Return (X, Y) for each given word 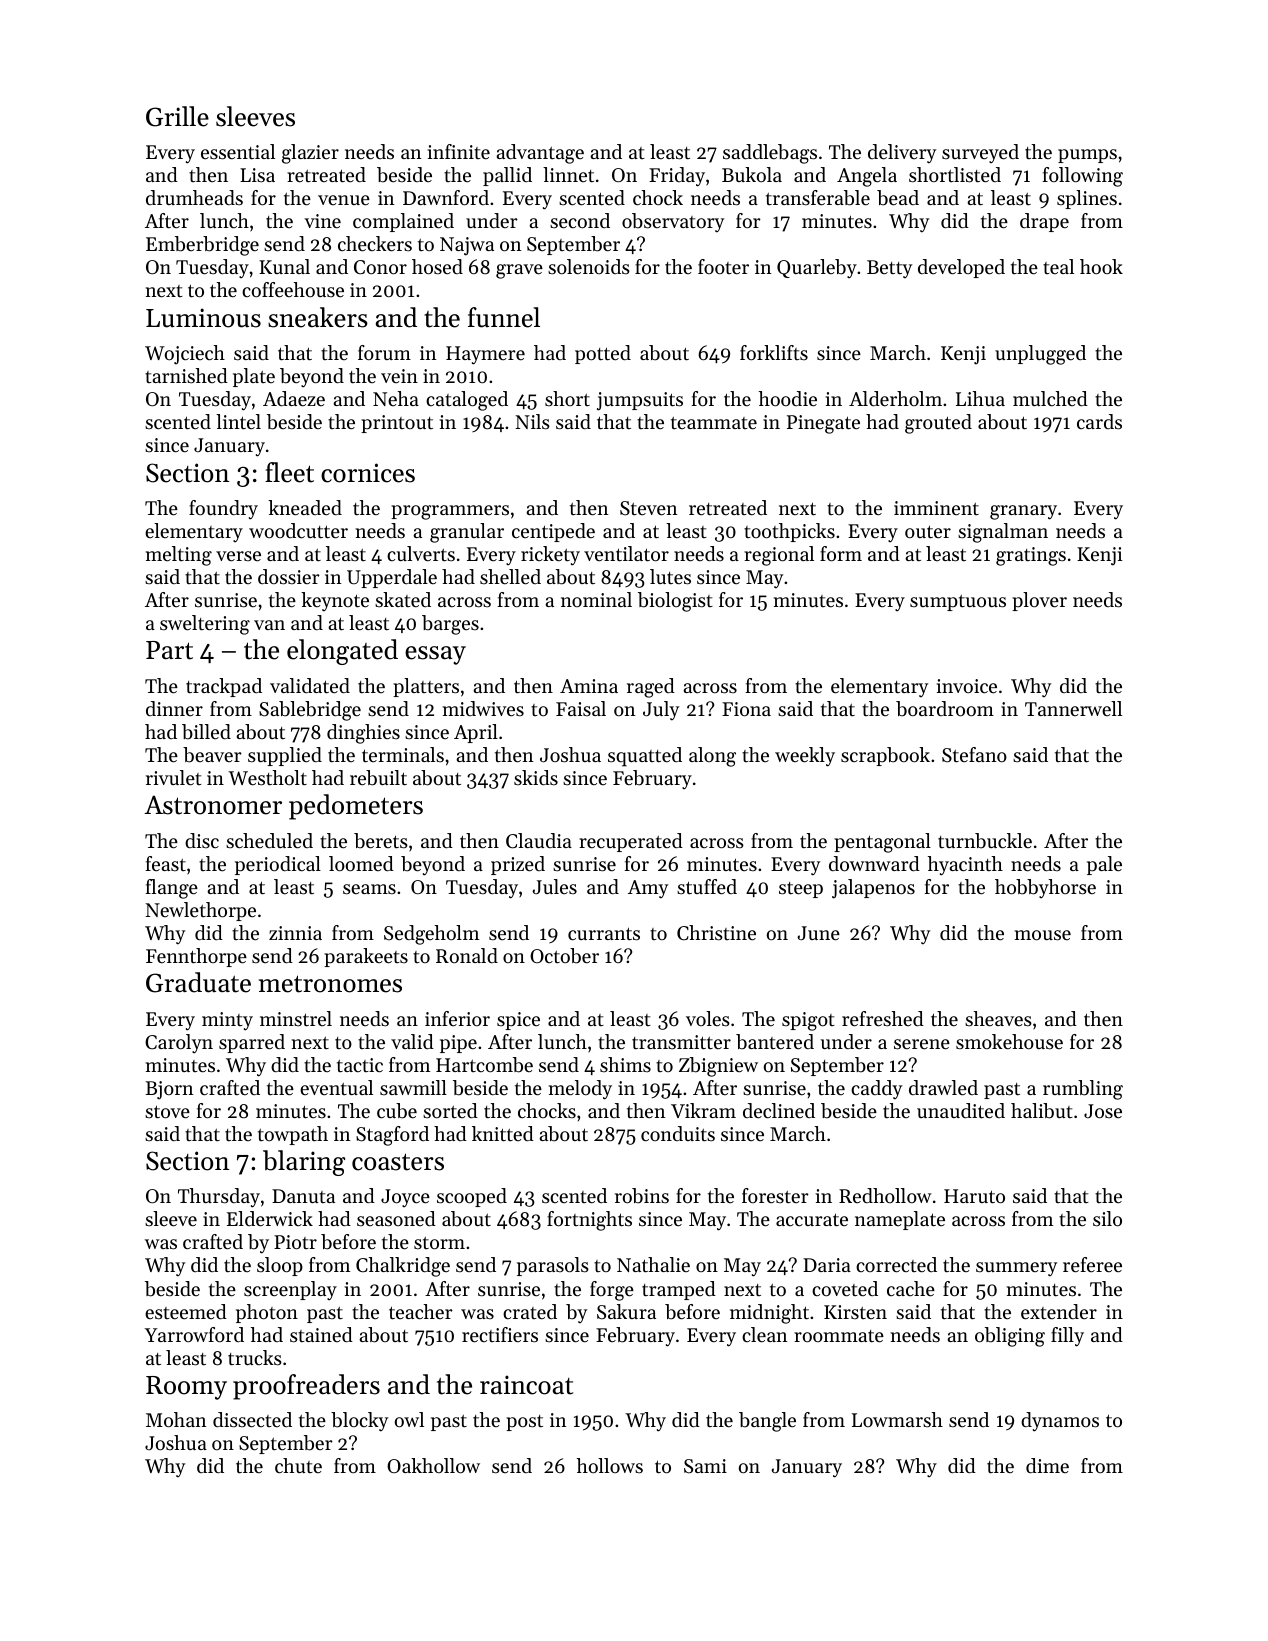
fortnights (589, 1221)
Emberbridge (202, 246)
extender (1059, 1312)
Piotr (295, 1242)
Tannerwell (1073, 708)
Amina (589, 686)
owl (409, 1419)
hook (1101, 266)
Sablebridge (310, 711)
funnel (504, 317)
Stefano (974, 755)
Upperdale (392, 578)
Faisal (581, 708)
